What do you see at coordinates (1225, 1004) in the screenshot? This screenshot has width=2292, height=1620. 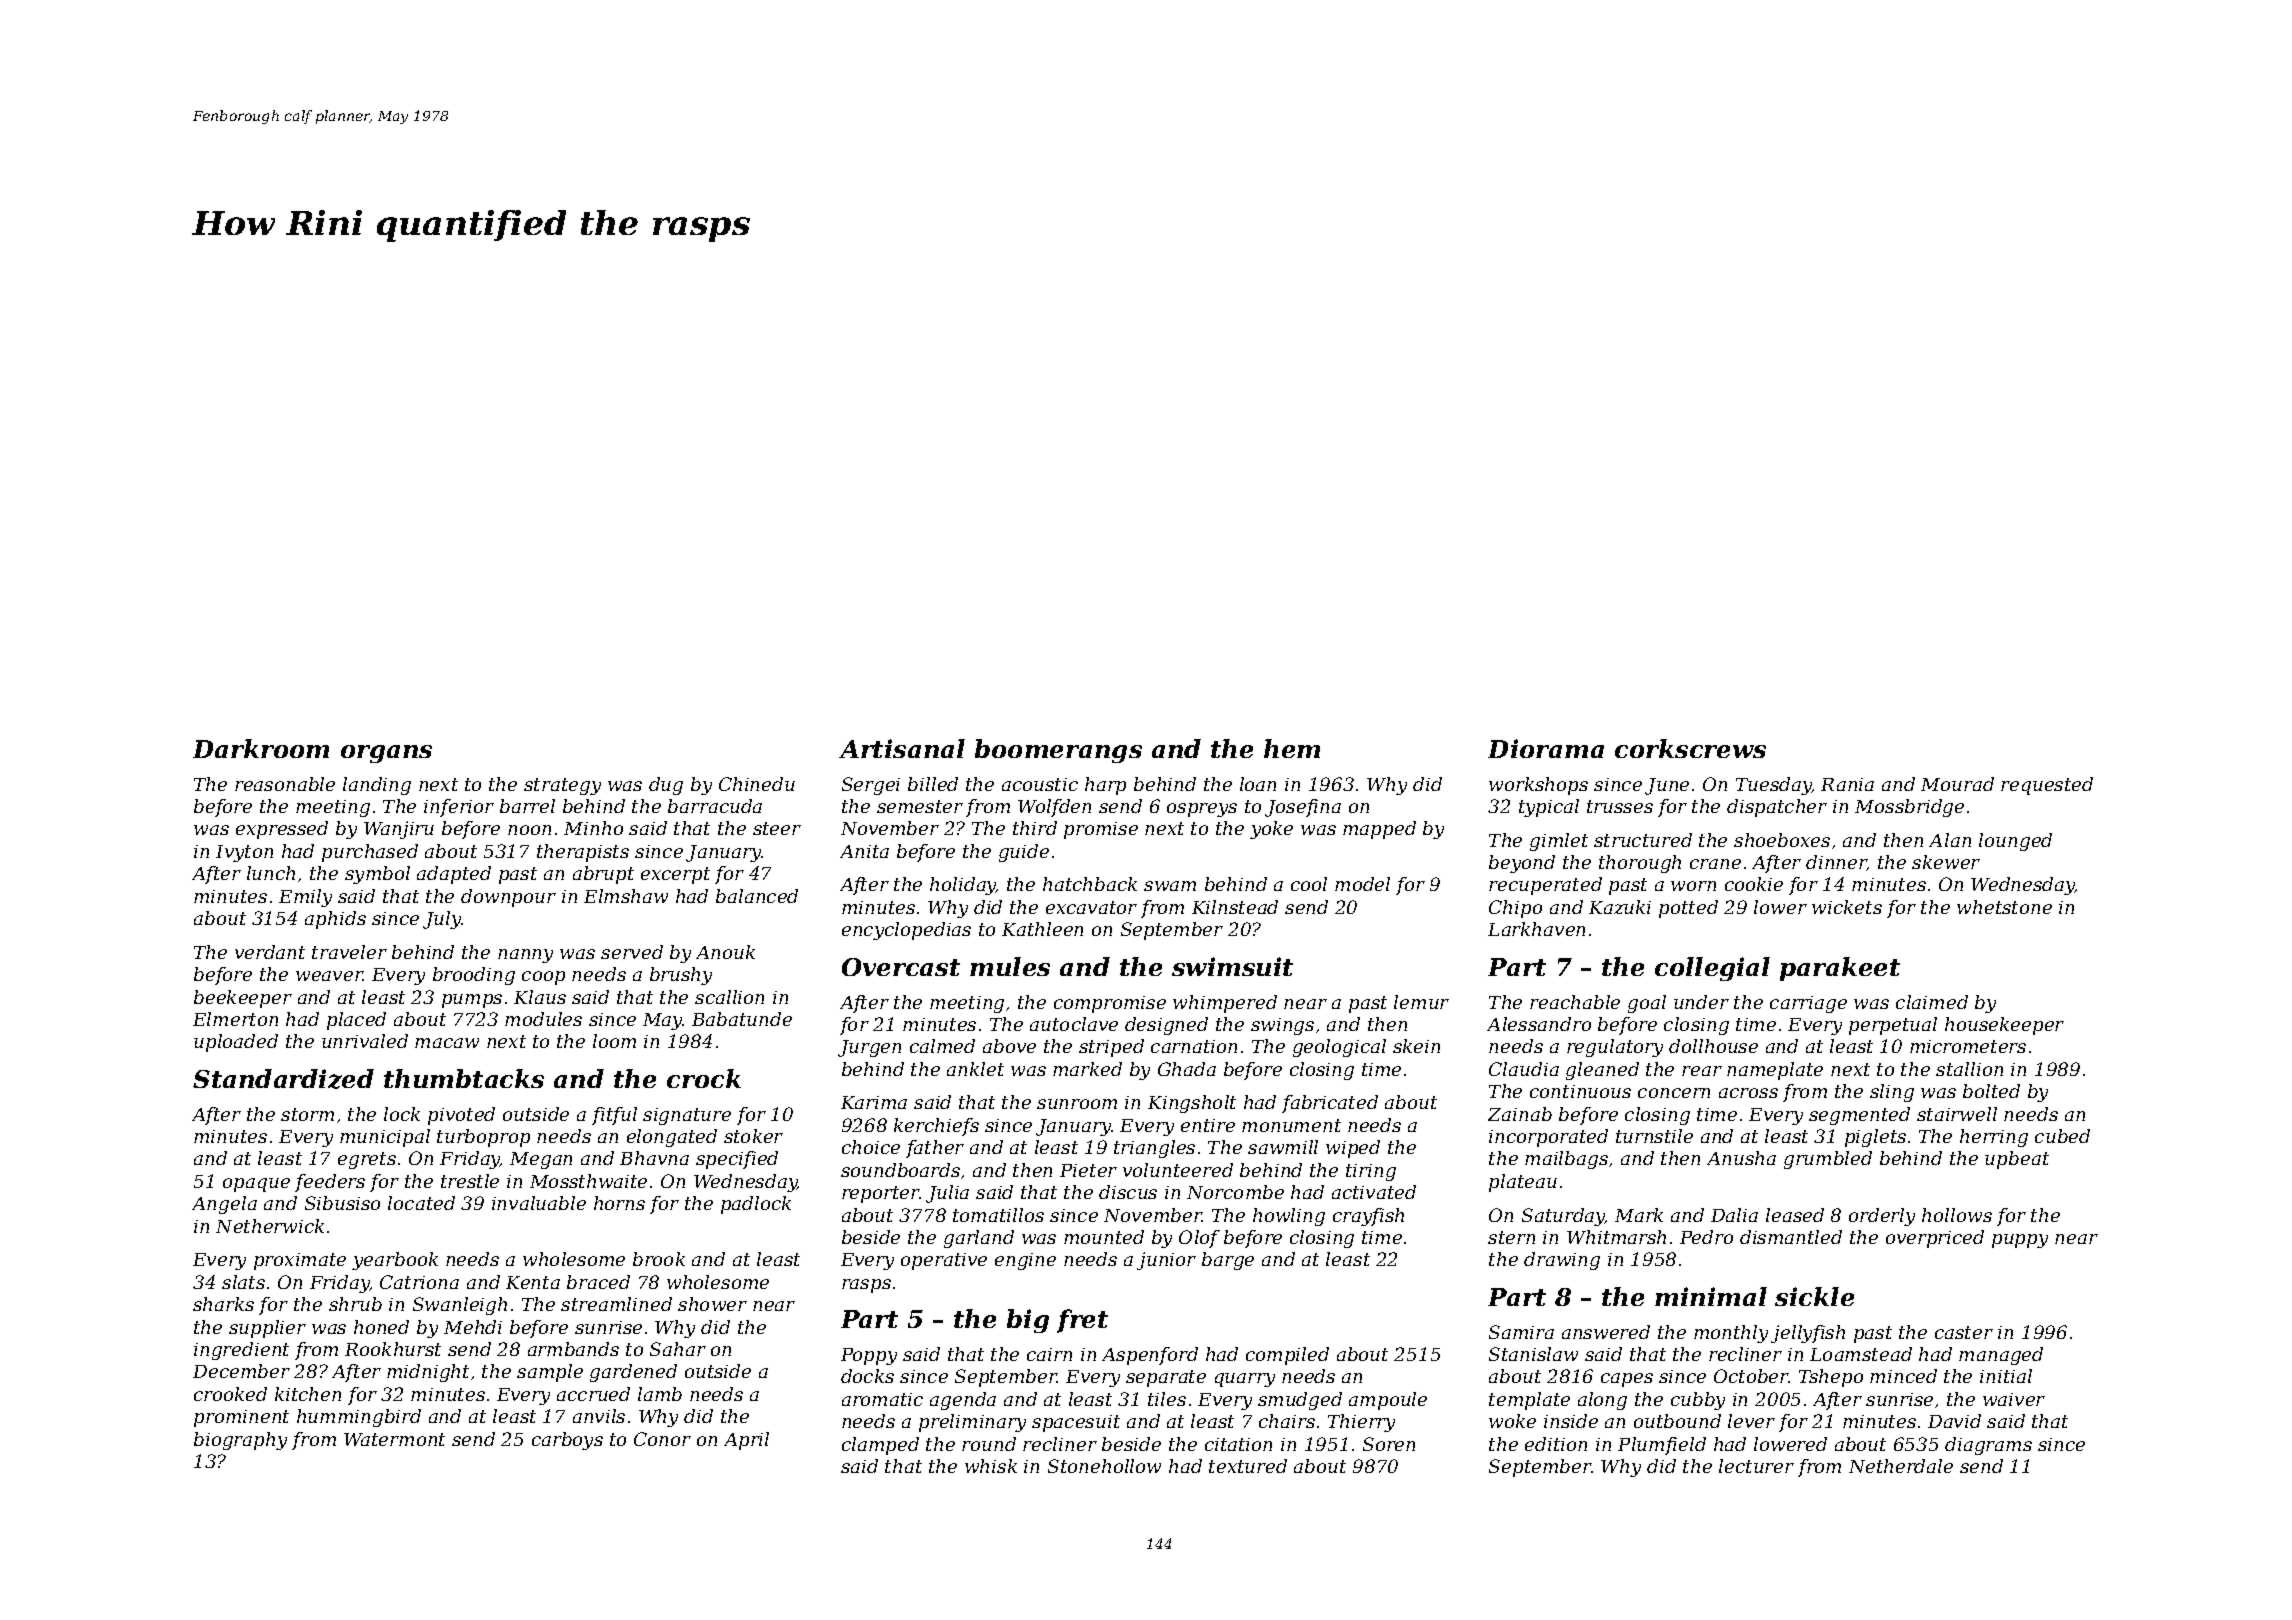 I see `whimpered` at bounding box center [1225, 1004].
